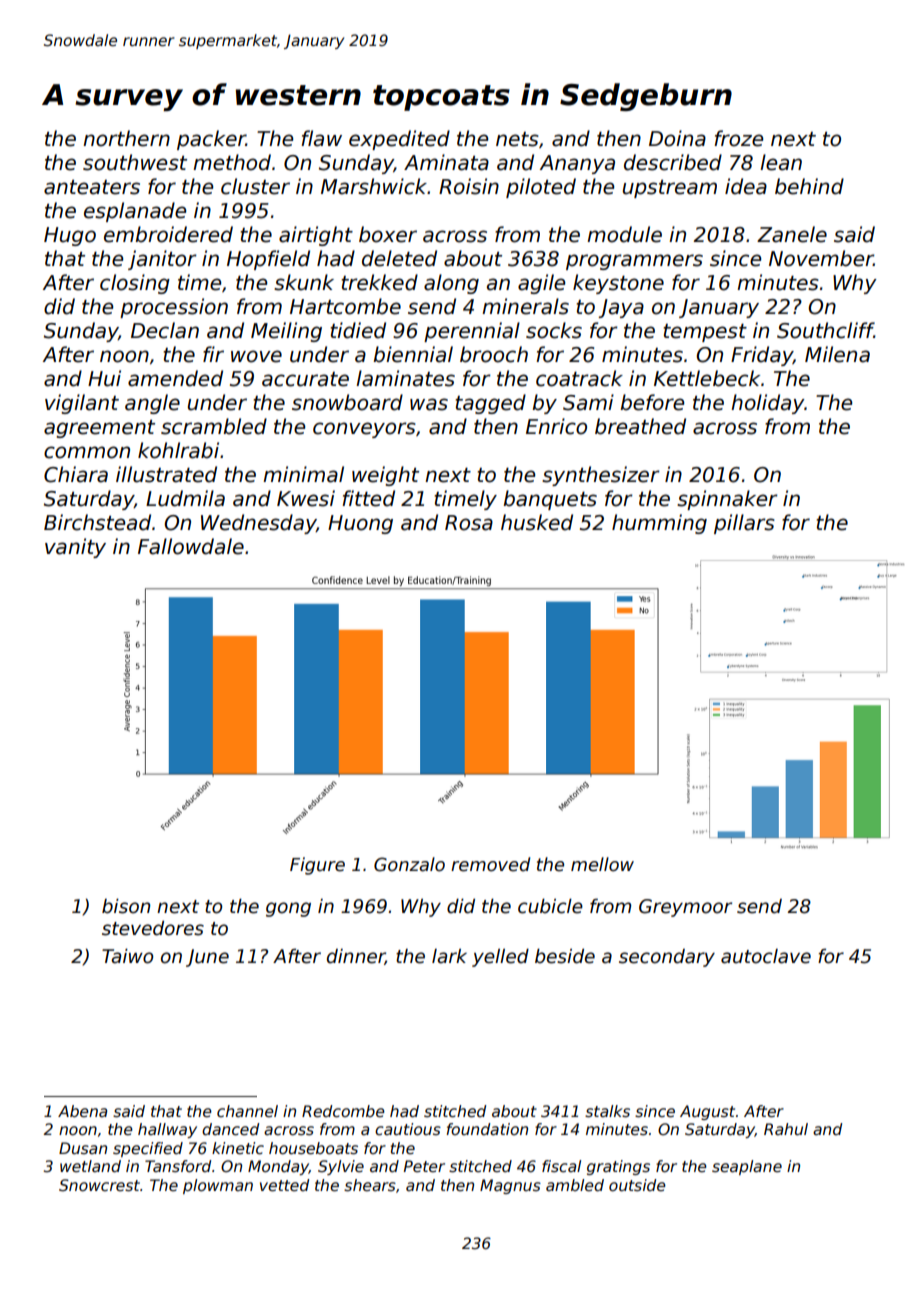  What do you see at coordinates (409, 864) in the screenshot?
I see `Gonzalo` at bounding box center [409, 864].
